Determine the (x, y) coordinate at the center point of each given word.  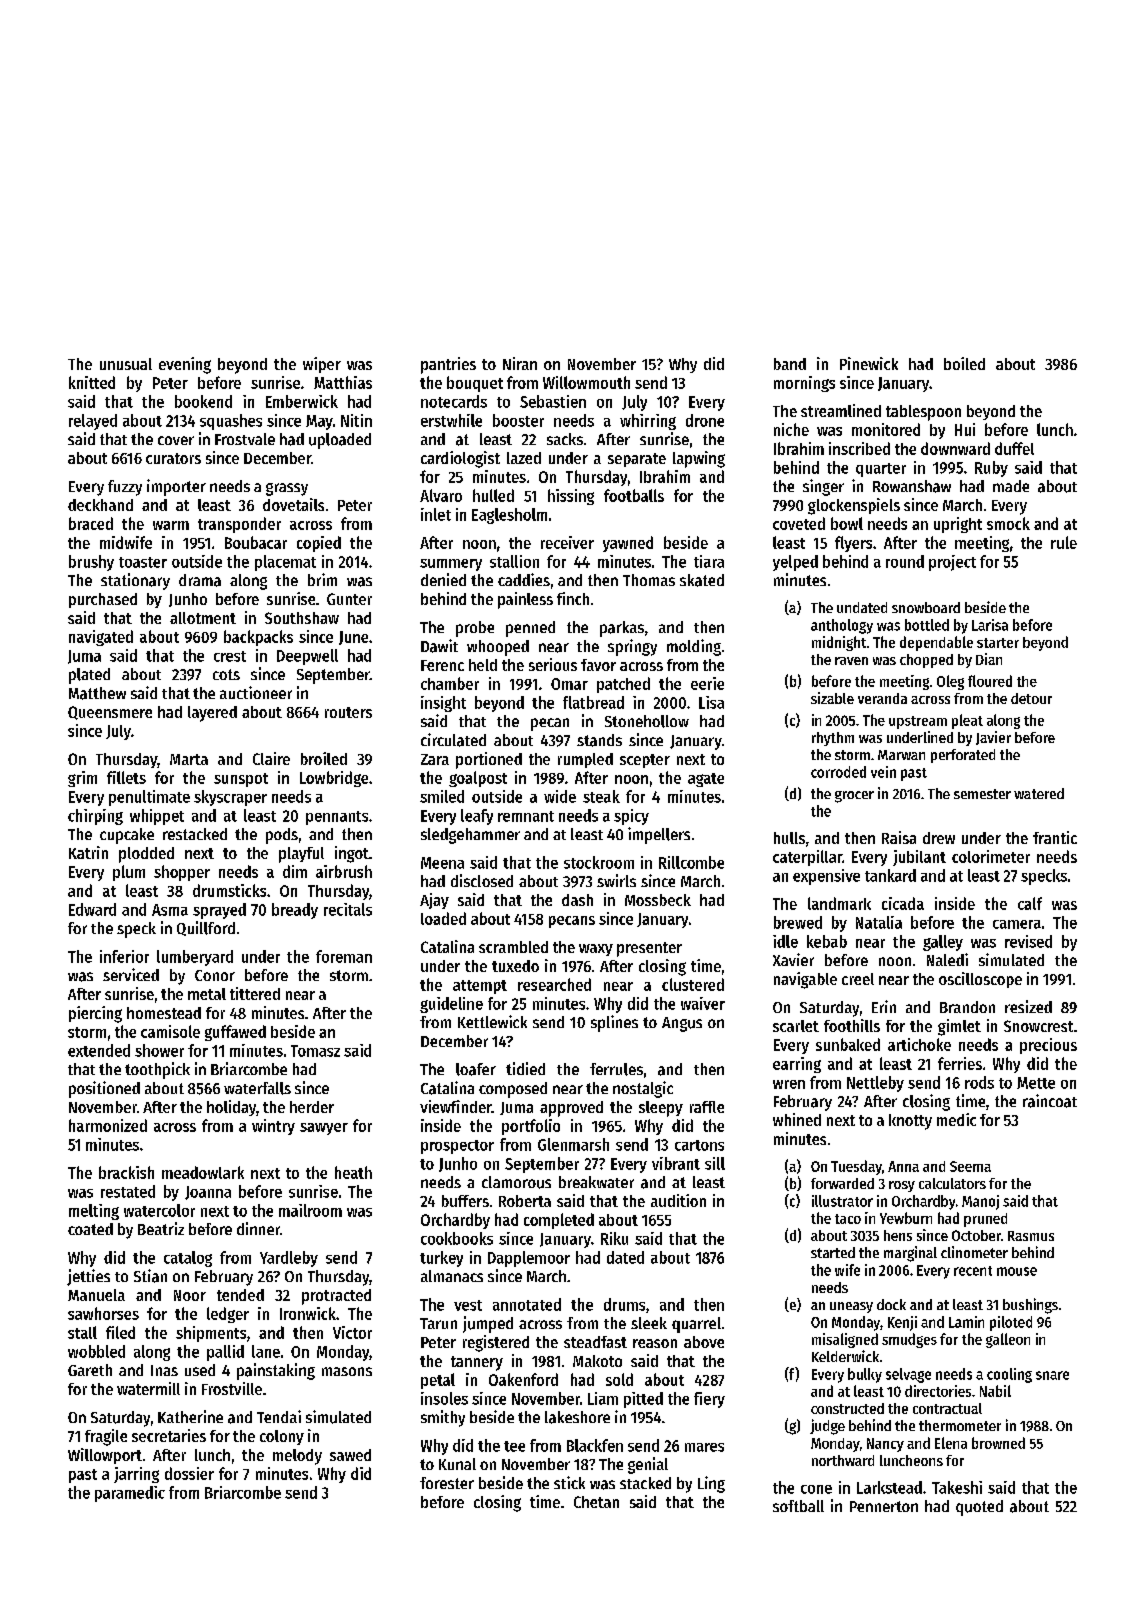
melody (297, 1457)
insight (443, 704)
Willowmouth (586, 382)
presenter (649, 949)
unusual (126, 364)
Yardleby (289, 1259)
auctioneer (256, 692)
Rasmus (1031, 1236)
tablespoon (923, 413)
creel (858, 979)
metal (207, 994)
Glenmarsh (573, 1144)
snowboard (926, 607)
